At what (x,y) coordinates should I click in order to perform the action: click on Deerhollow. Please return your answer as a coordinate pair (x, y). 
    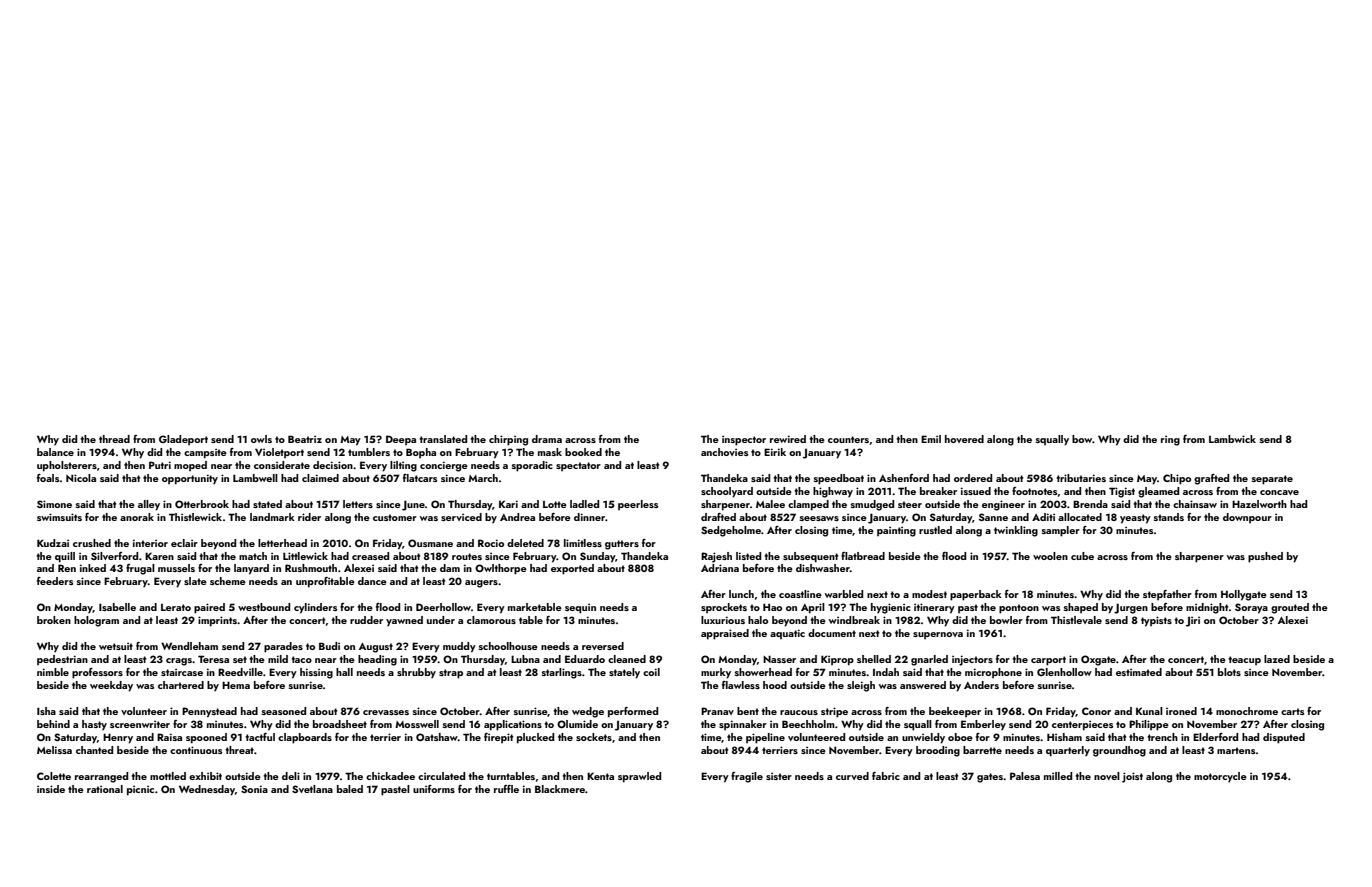
    Looking at the image, I should click on (443, 607).
